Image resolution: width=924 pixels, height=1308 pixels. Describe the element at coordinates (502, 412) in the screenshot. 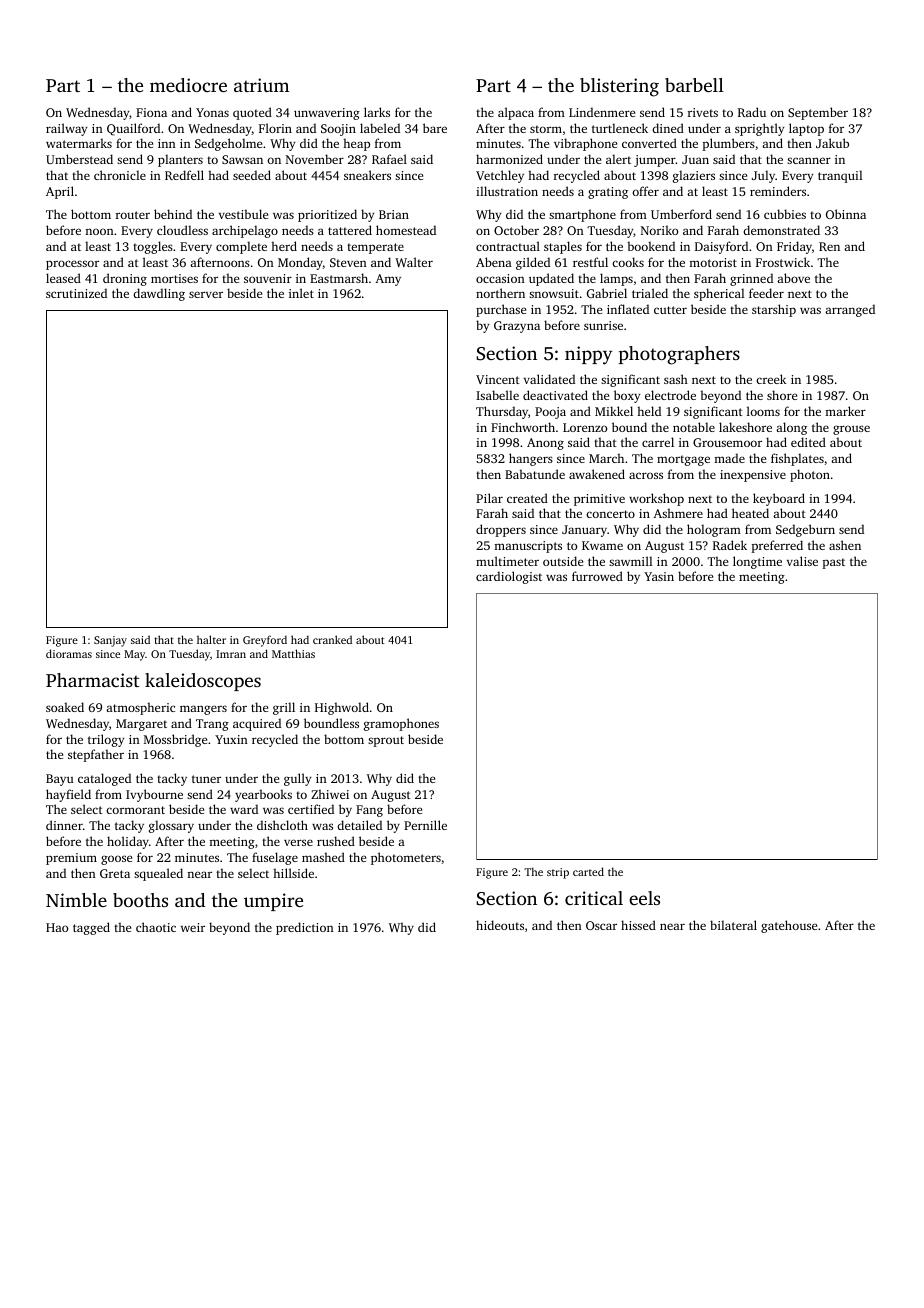

I see `Thursday` at that location.
